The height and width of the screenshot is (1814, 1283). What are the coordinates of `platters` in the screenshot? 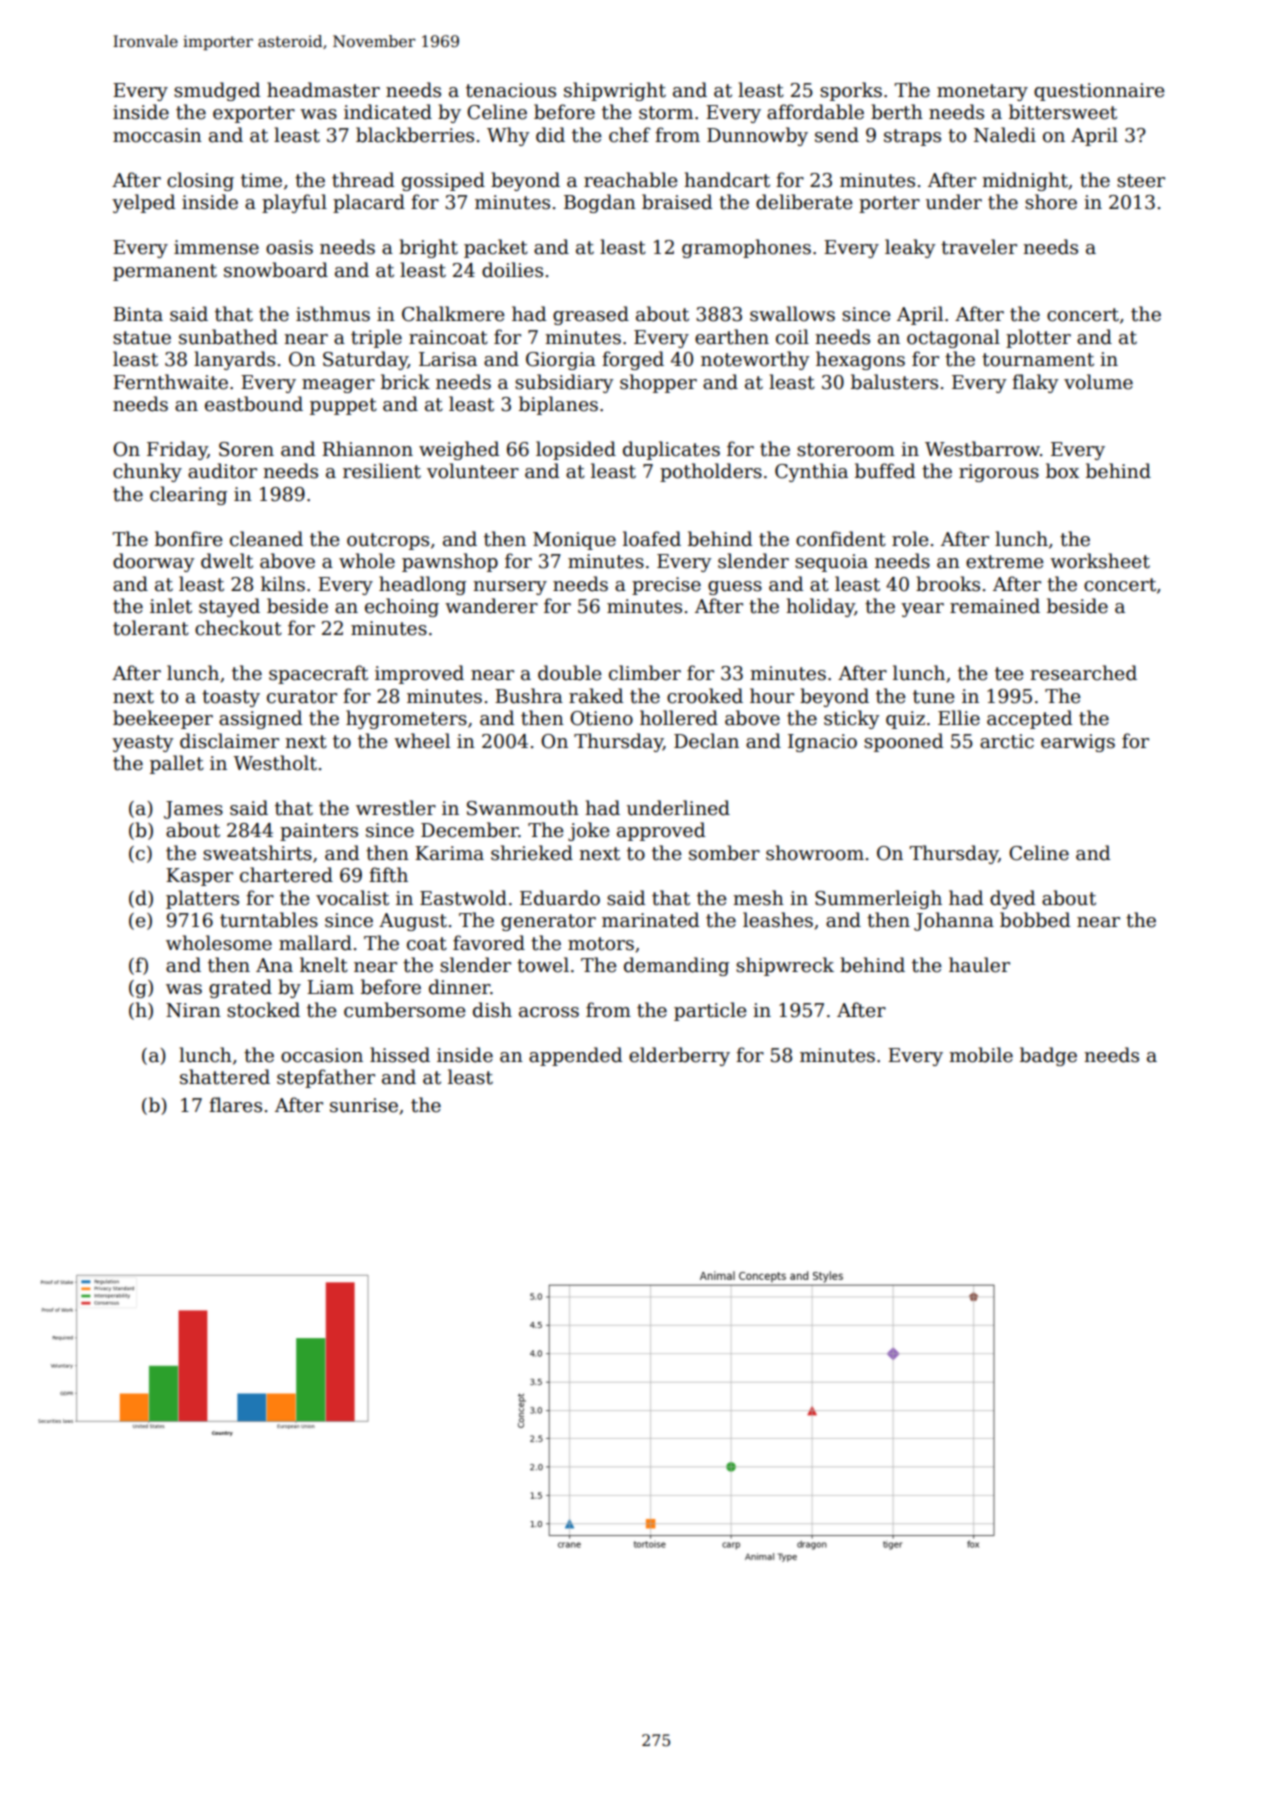 It's located at (202, 899).
